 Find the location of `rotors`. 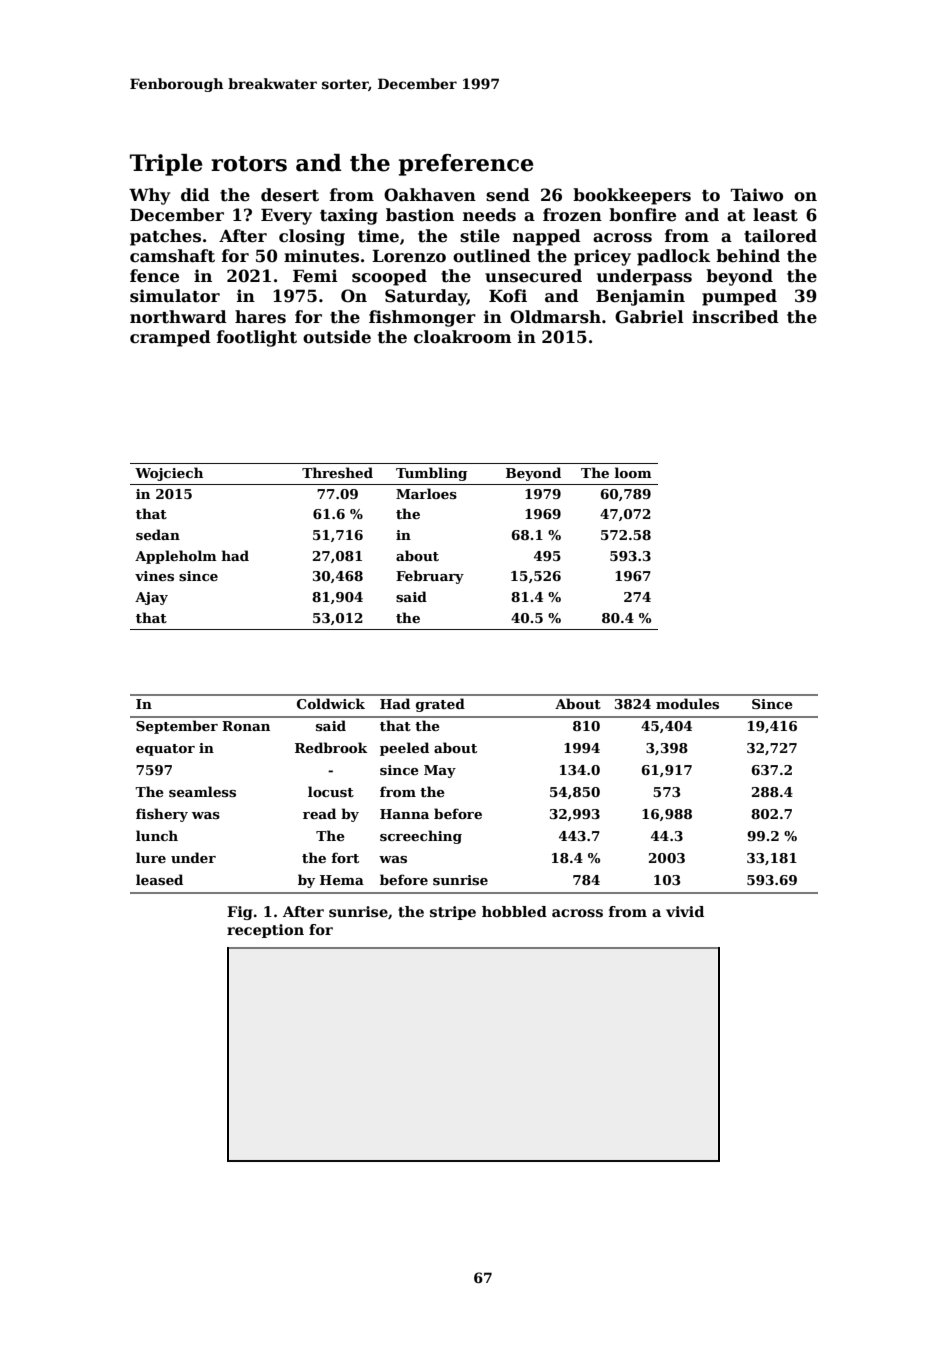

rotors is located at coordinates (249, 164).
